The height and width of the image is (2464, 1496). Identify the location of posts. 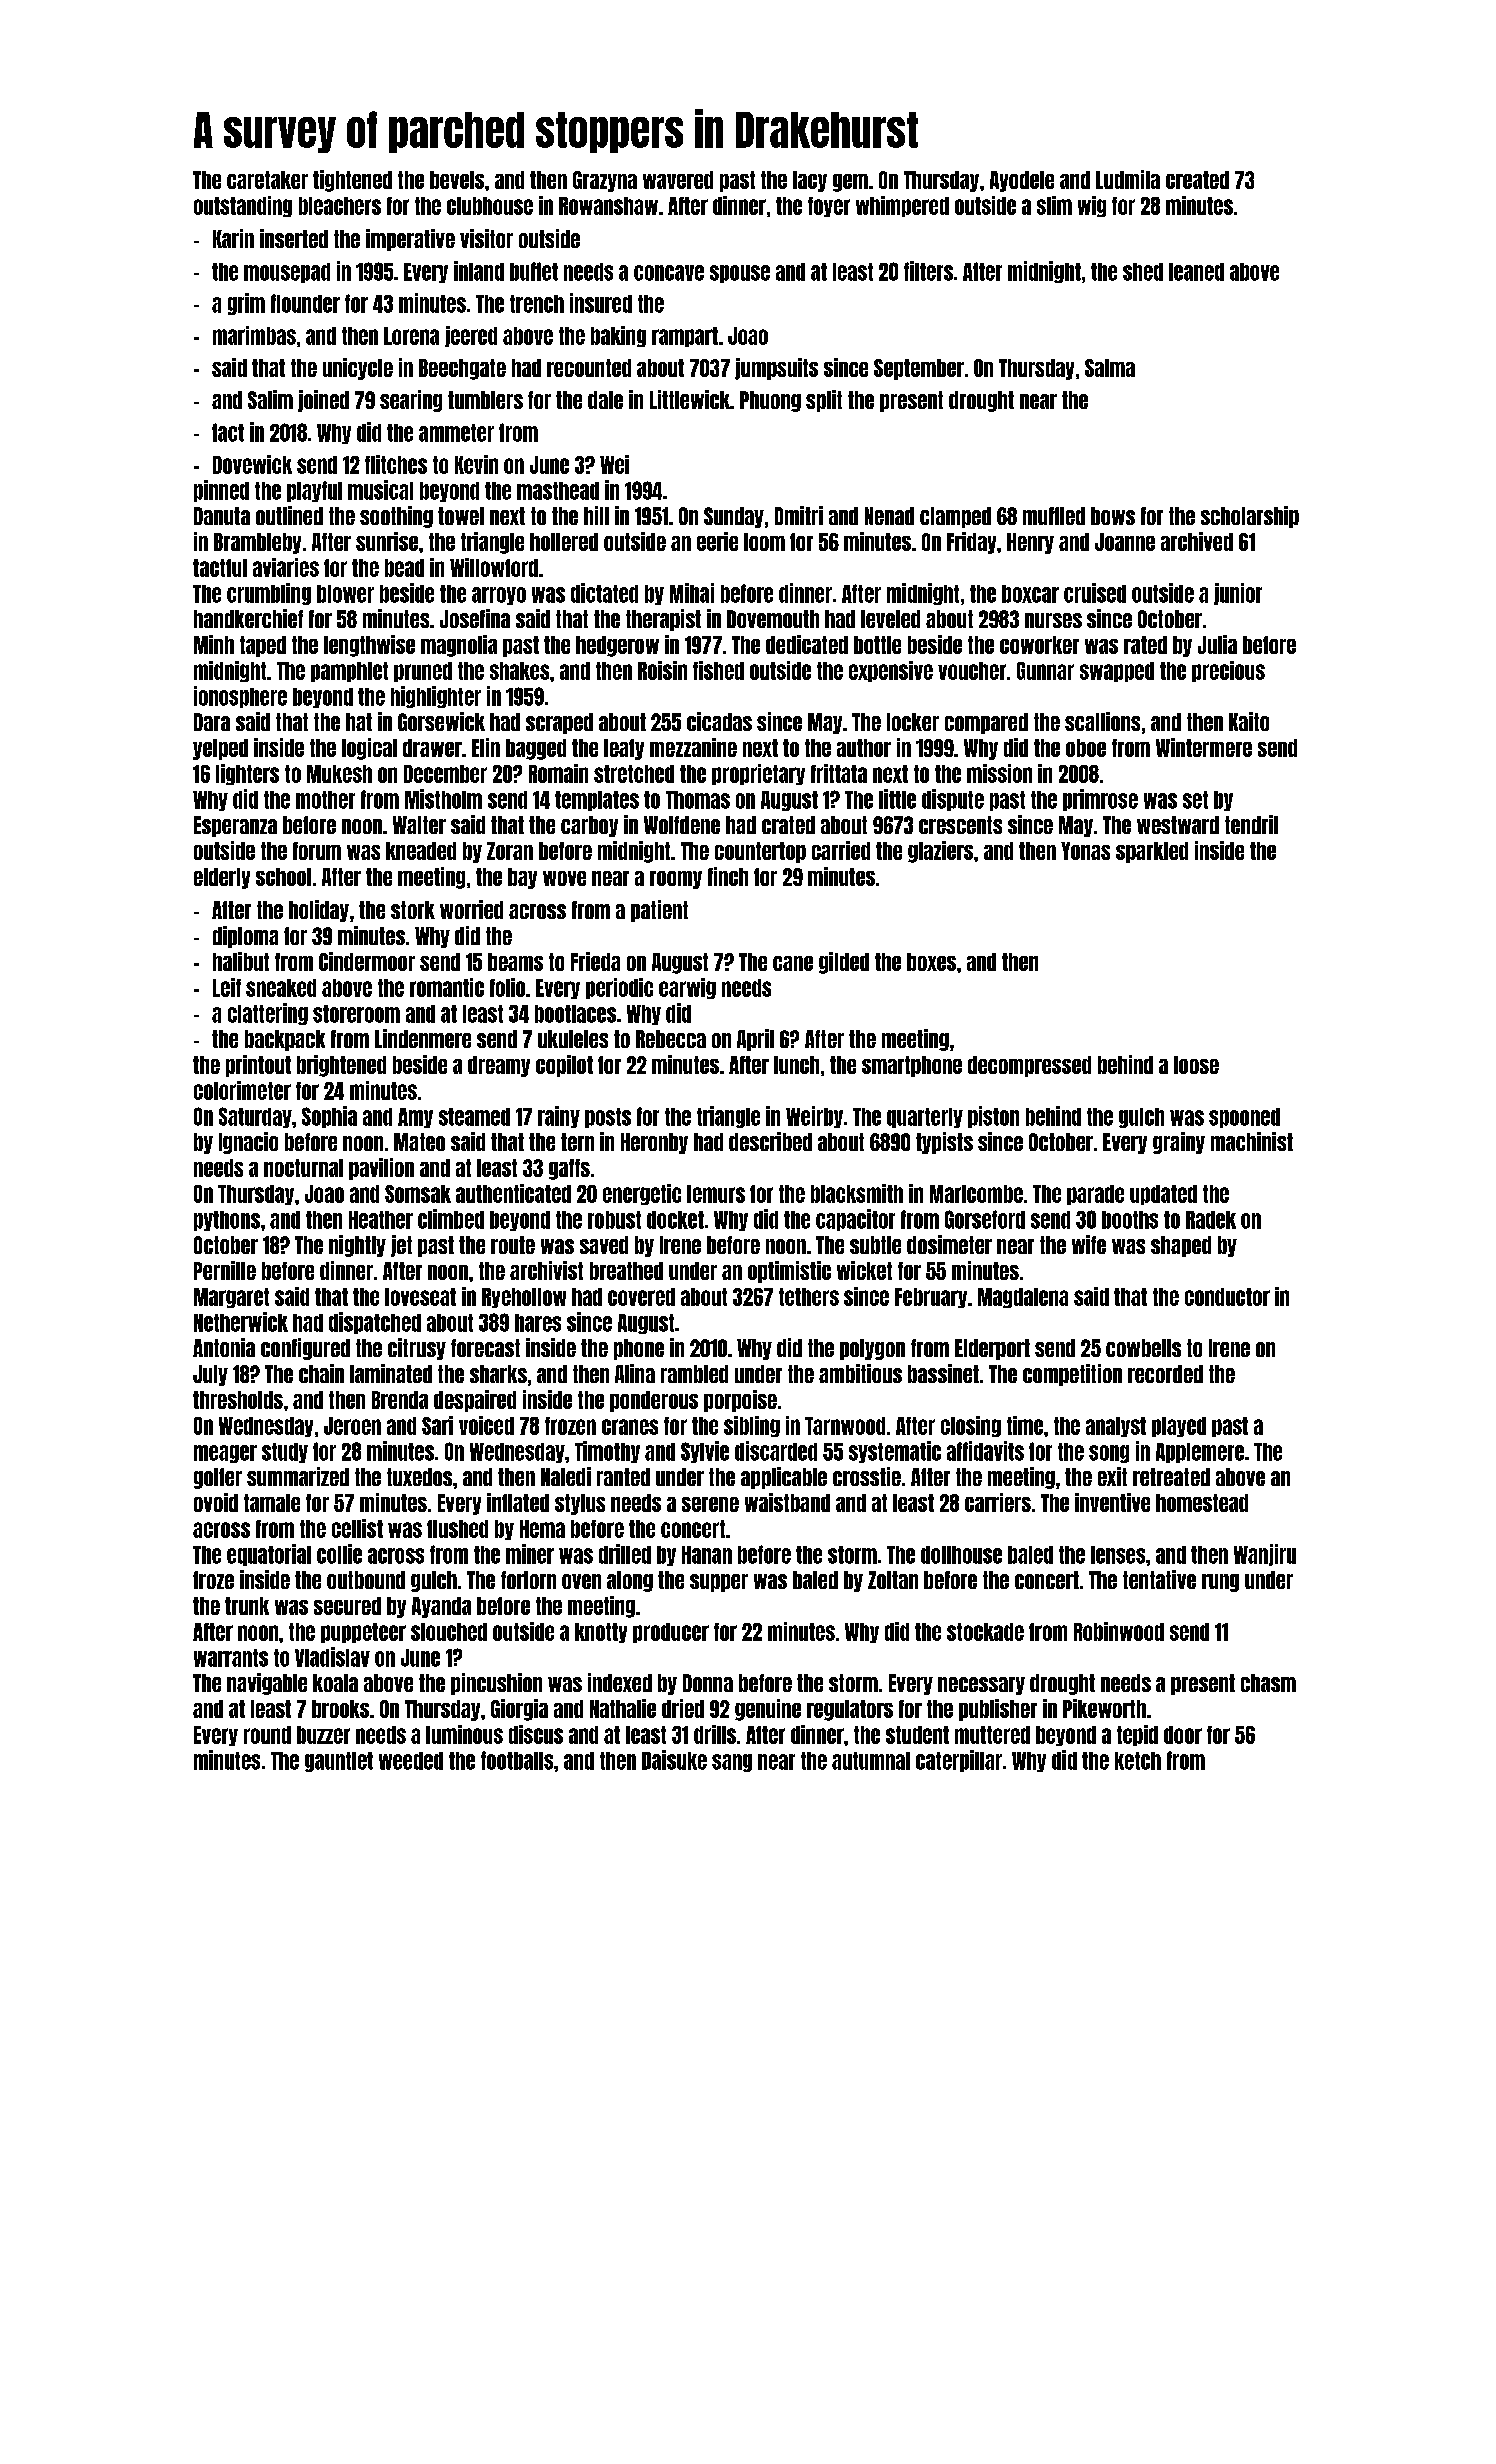
(608, 1118).
